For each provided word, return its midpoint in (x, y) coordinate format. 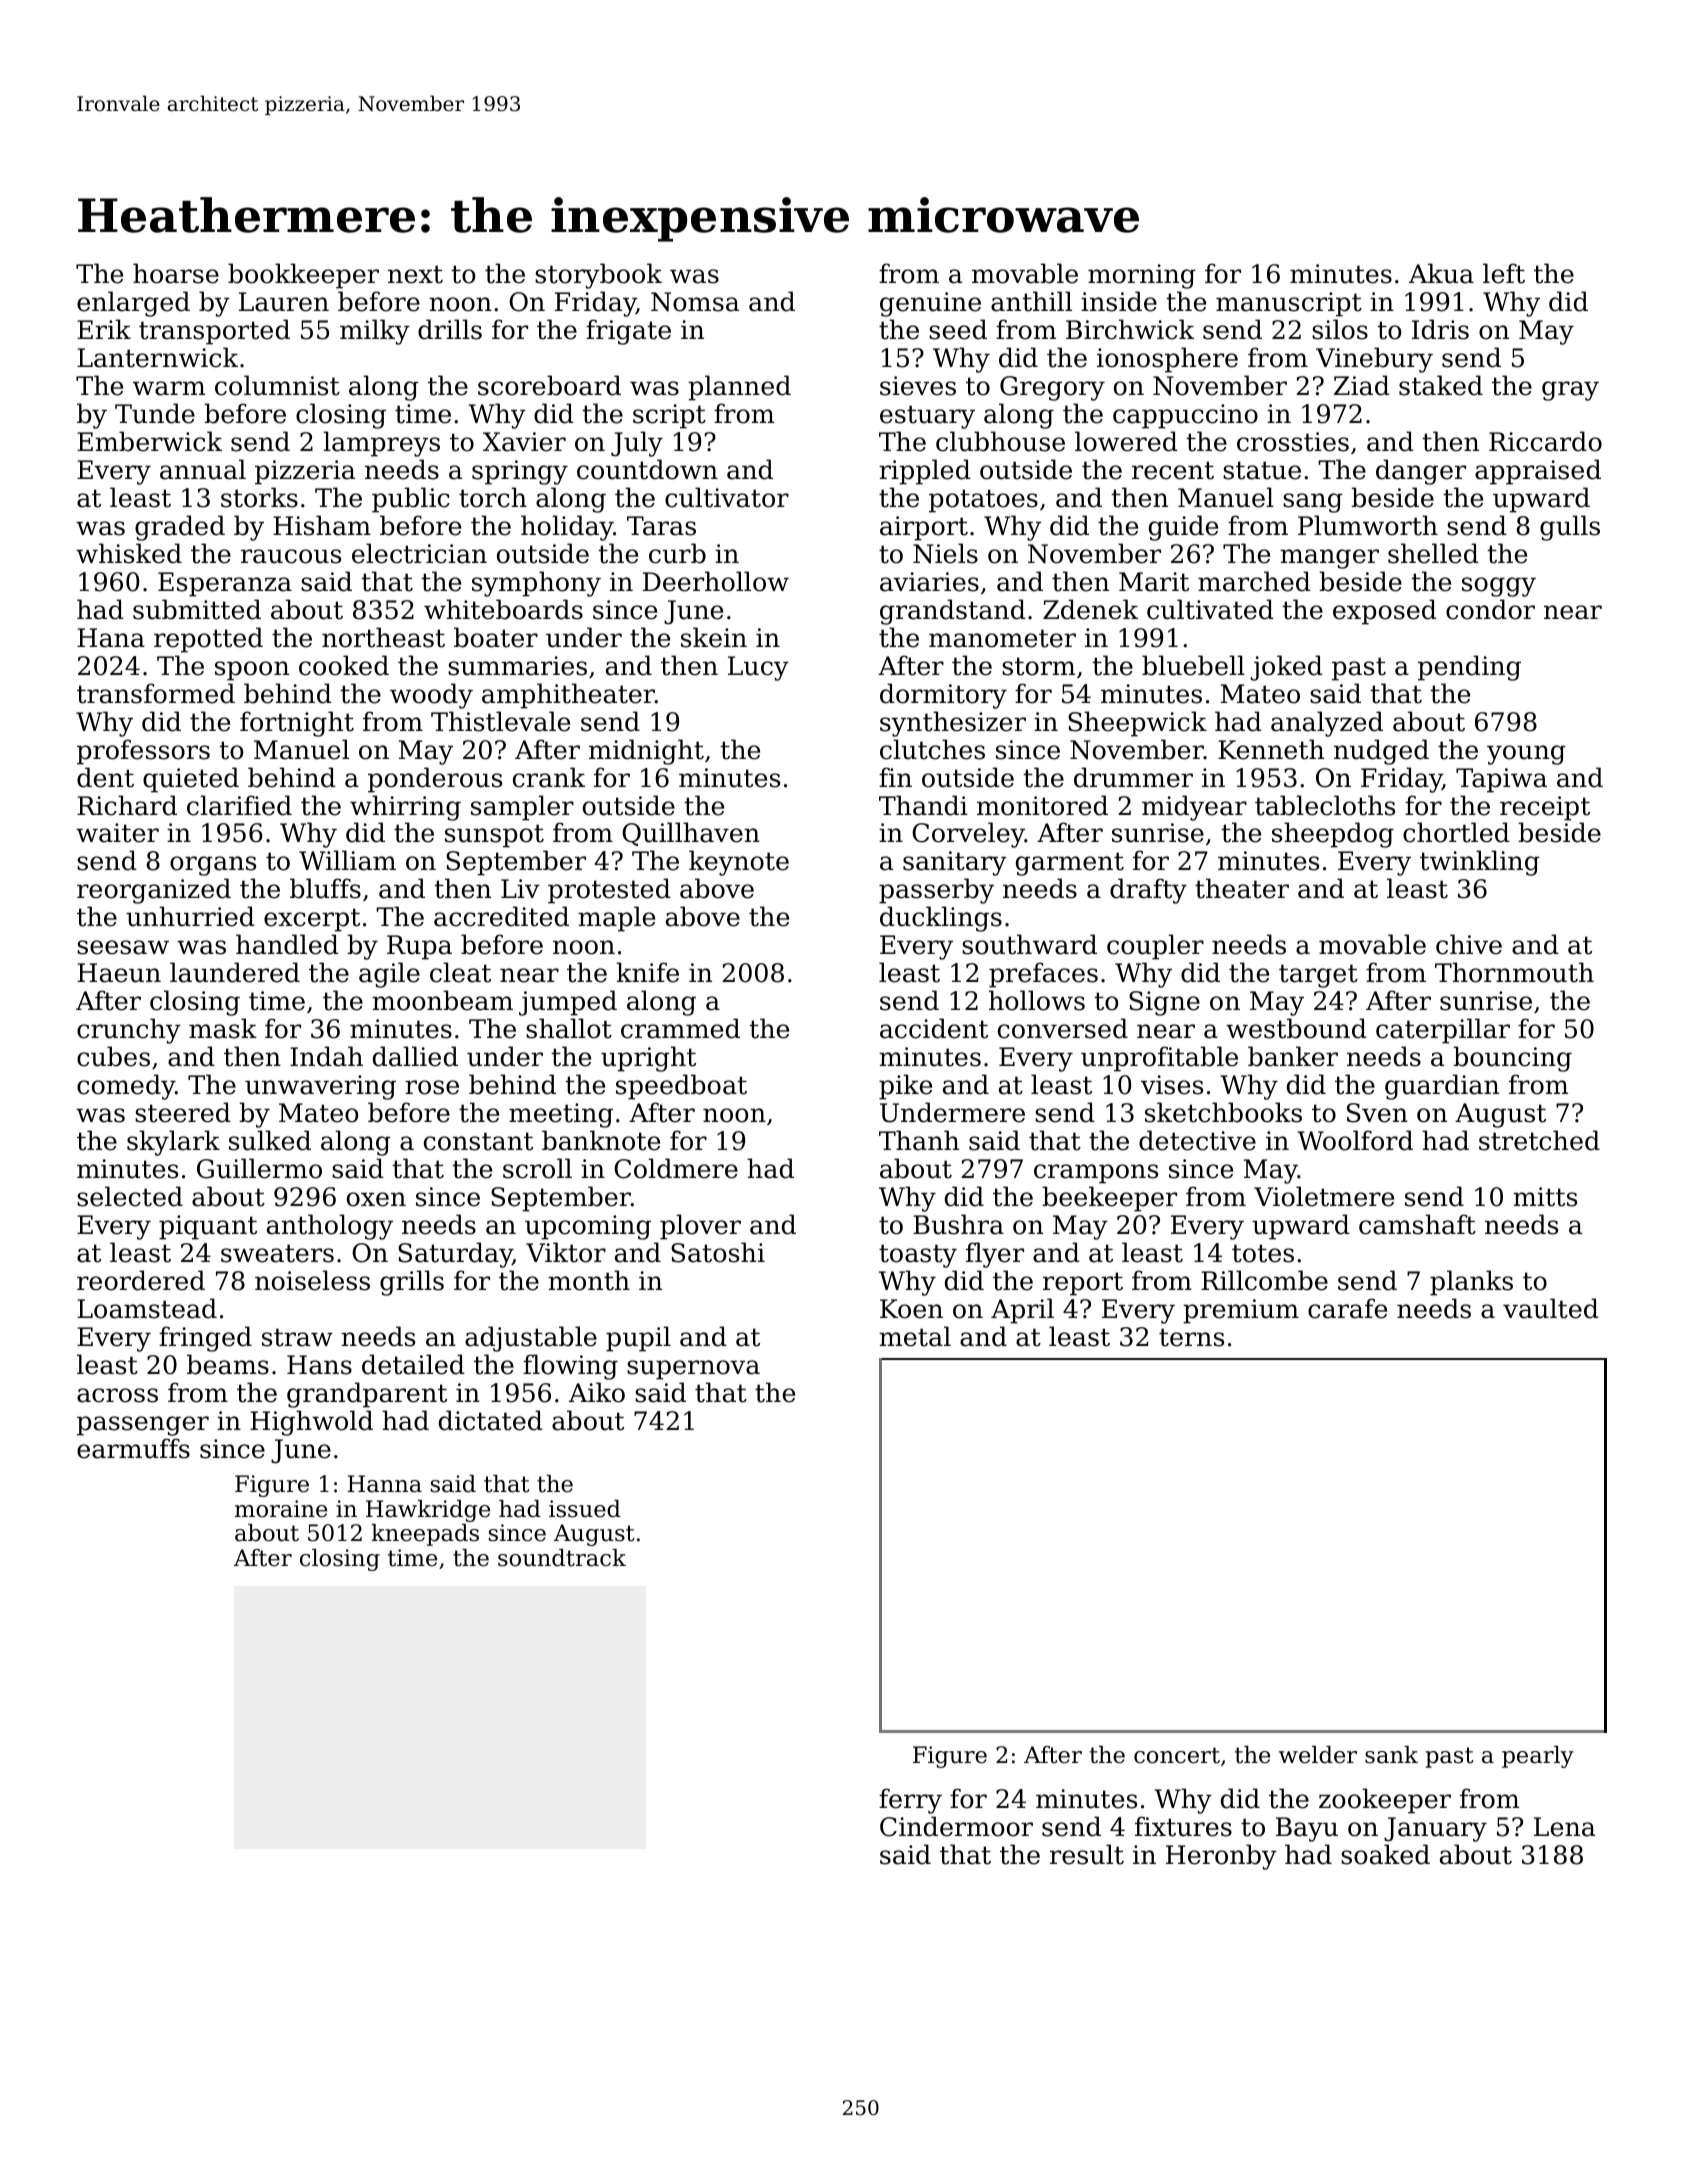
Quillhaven (691, 834)
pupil (638, 1339)
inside (1119, 301)
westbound (1296, 1028)
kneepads (425, 1535)
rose (432, 1087)
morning (1142, 276)
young (1526, 755)
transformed (156, 693)
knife (647, 972)
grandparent (367, 1395)
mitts (1545, 1197)
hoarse (176, 273)
